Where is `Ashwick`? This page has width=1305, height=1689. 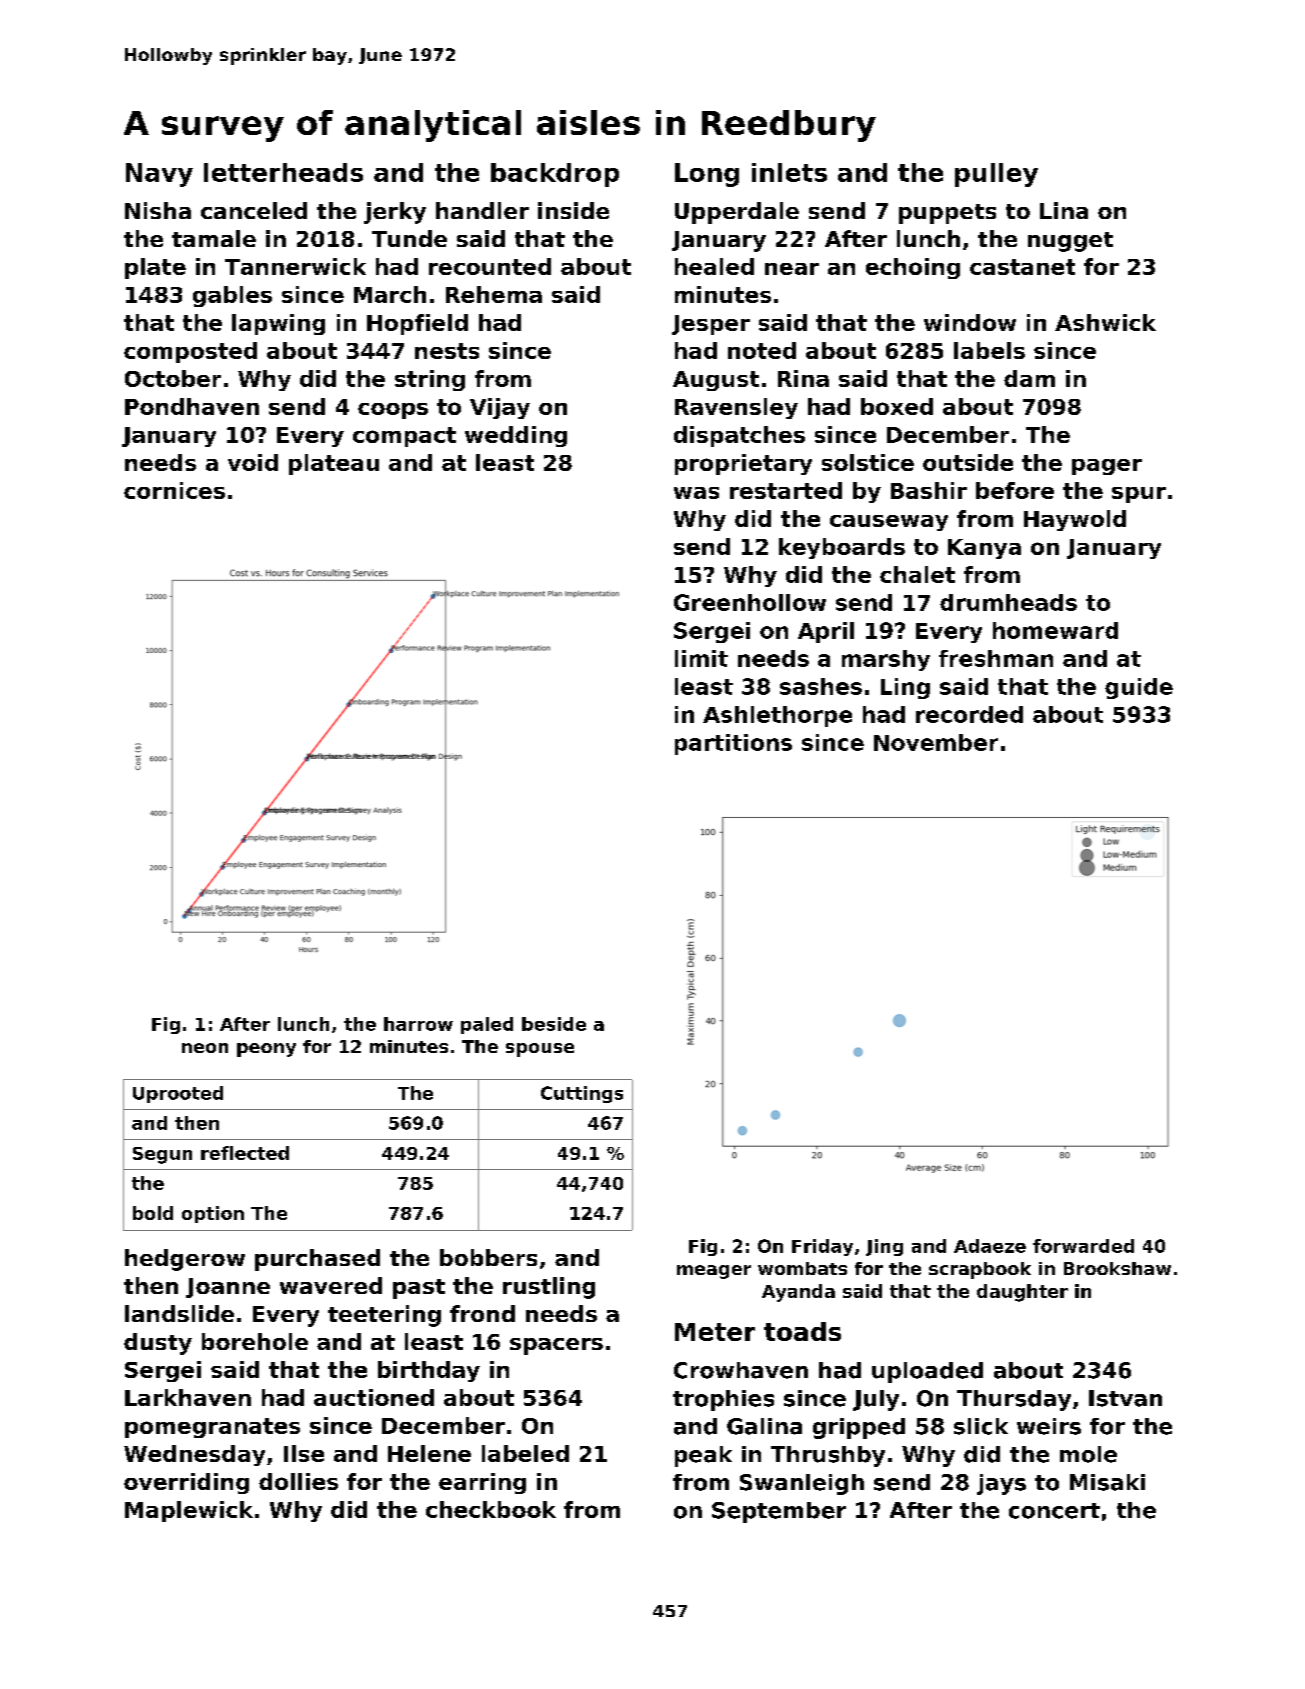 Ashwick is located at coordinates (1105, 322).
